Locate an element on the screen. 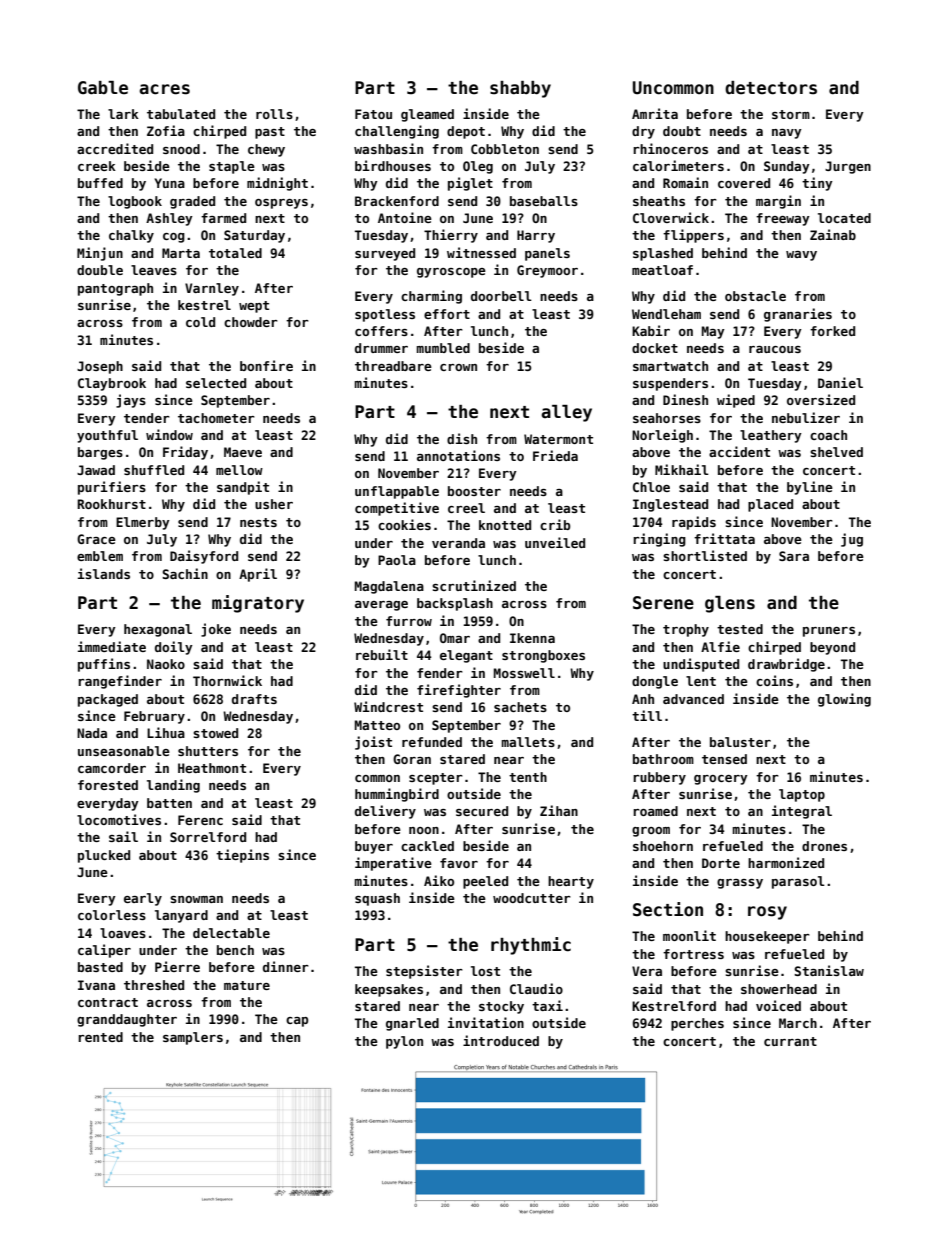  samplers is located at coordinates (193, 1038).
